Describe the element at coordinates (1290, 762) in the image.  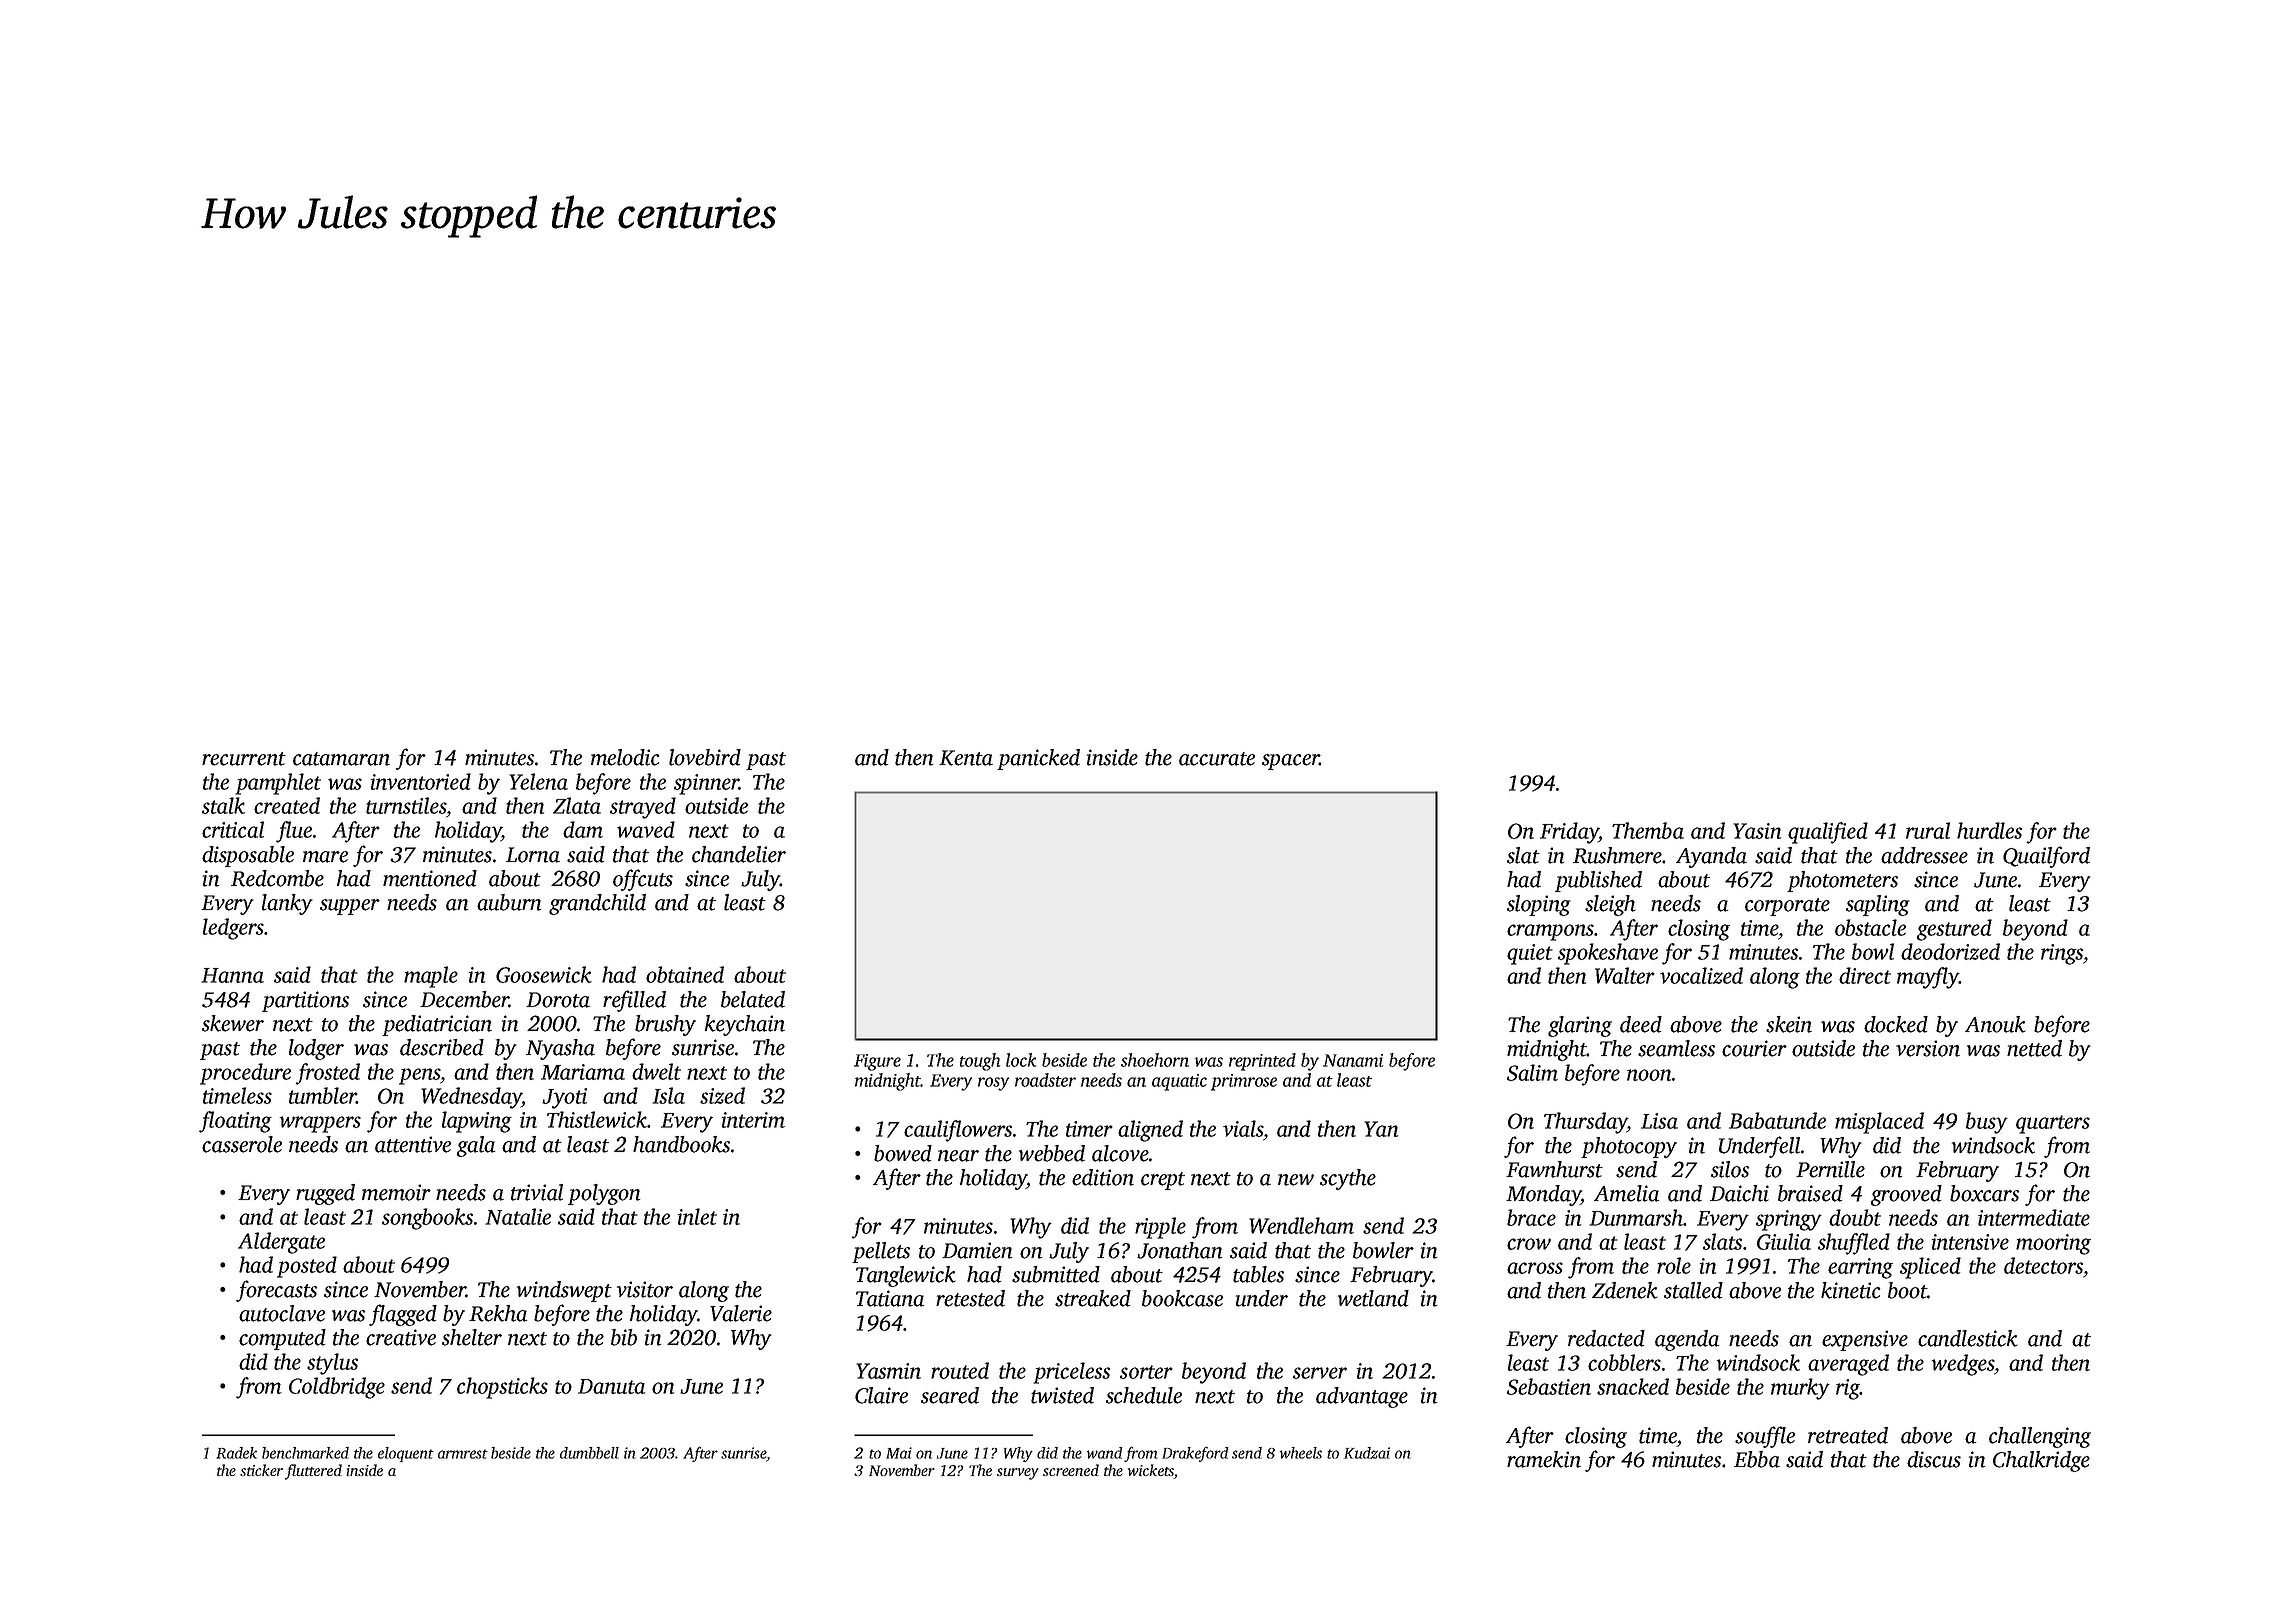
I see `spacer` at that location.
